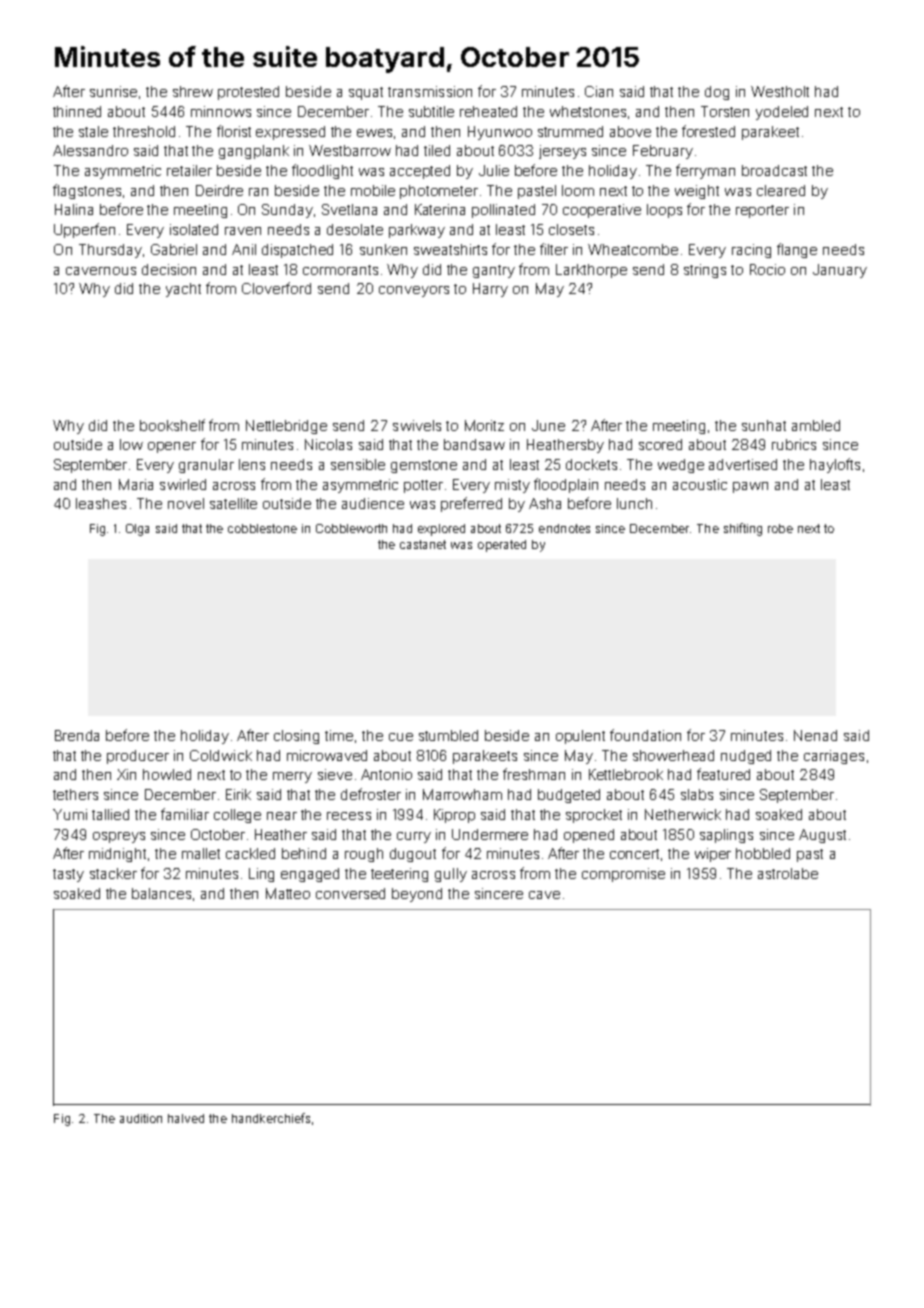 This screenshot has width=924, height=1308. I want to click on Nenad, so click(815, 735).
